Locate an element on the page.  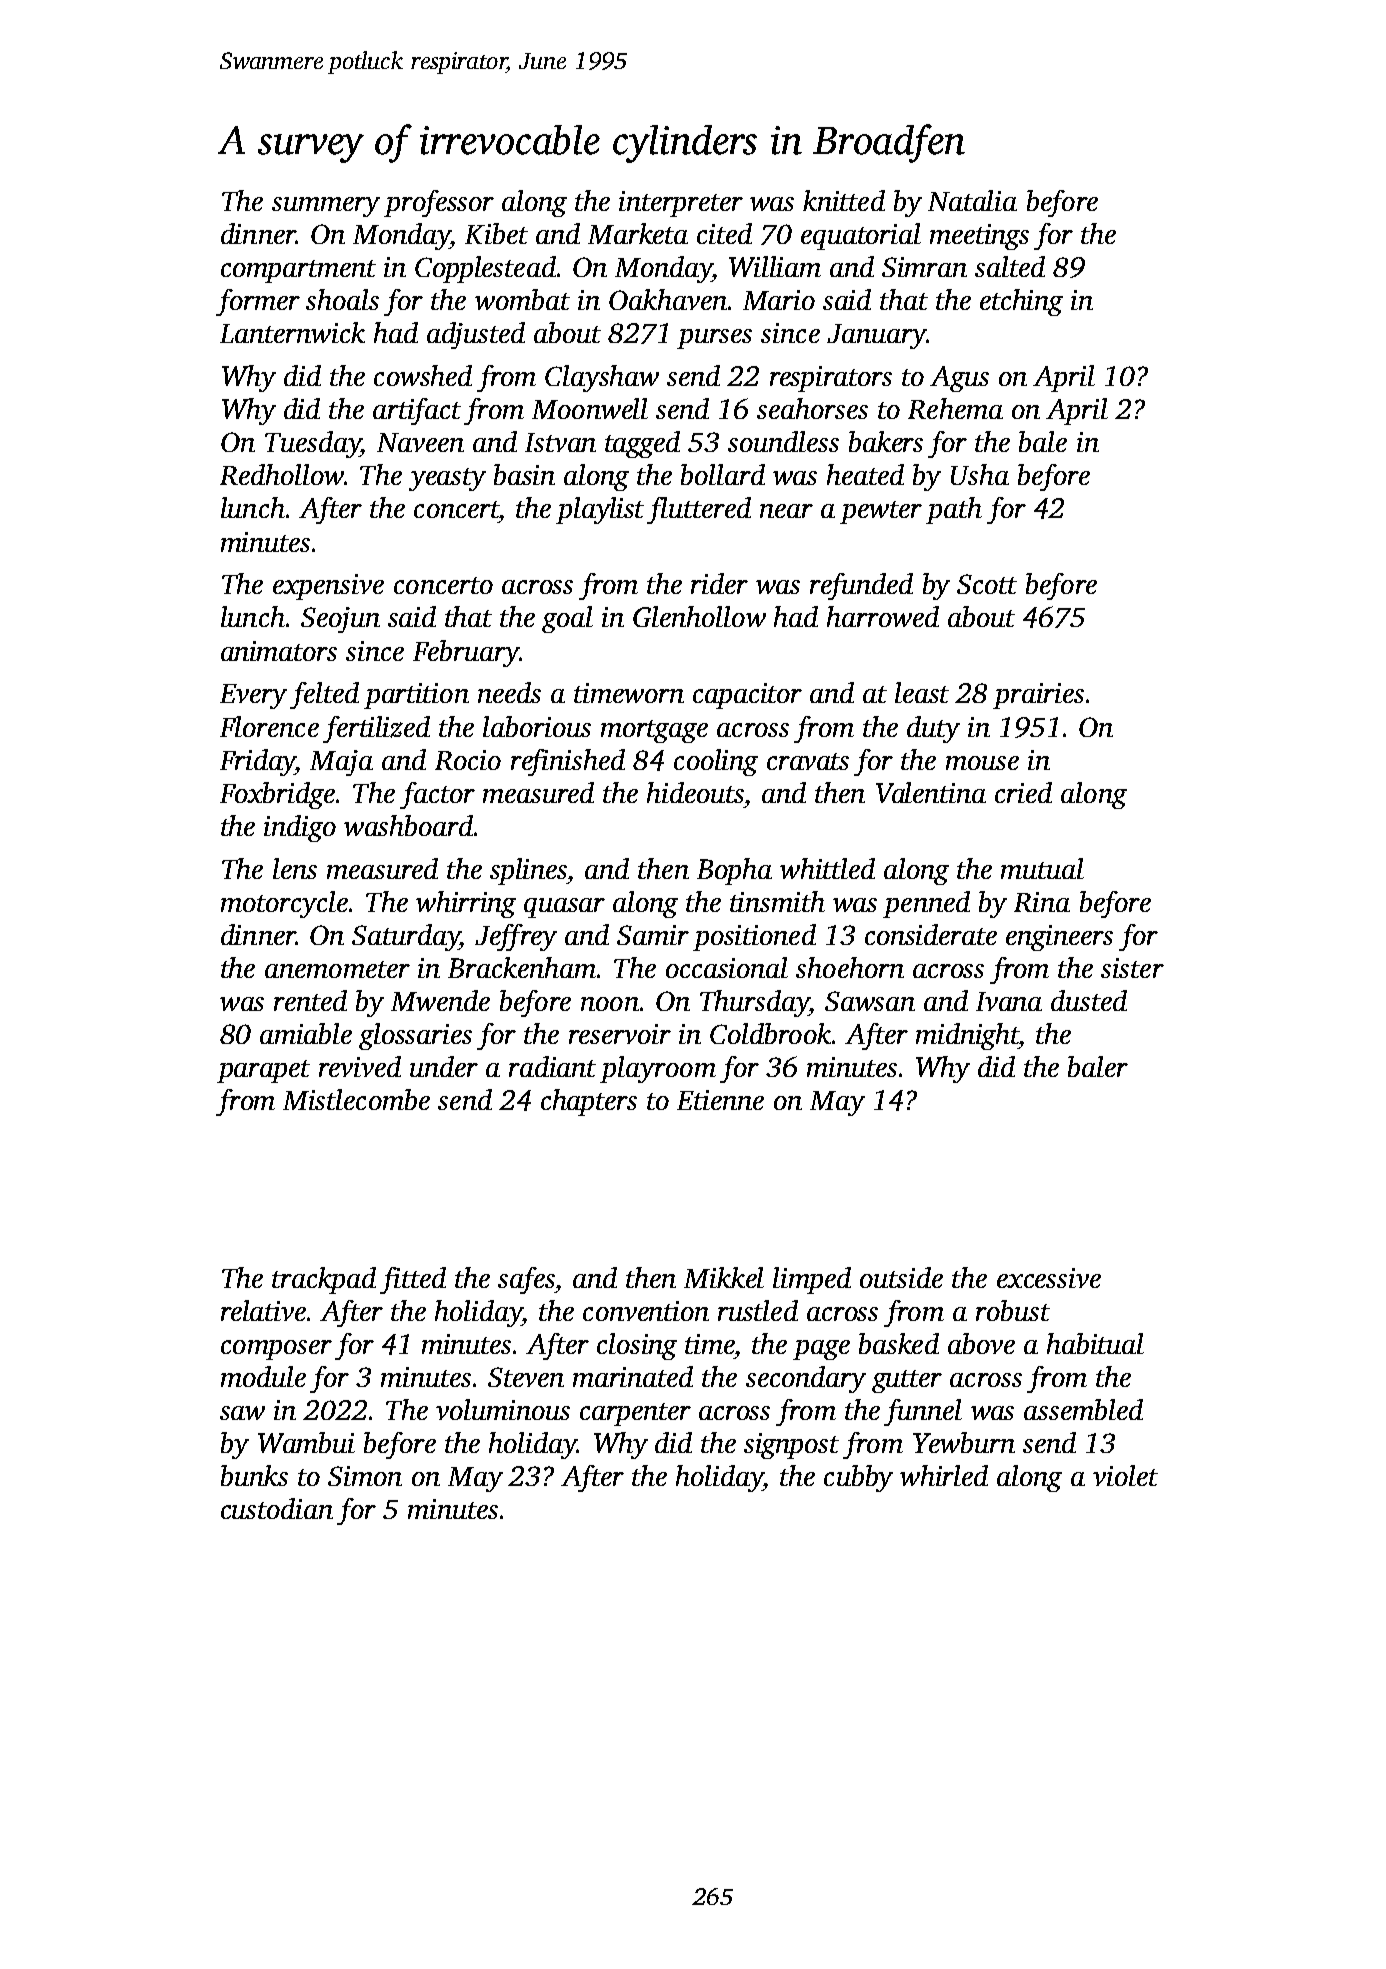
rustled is located at coordinates (758, 1310).
